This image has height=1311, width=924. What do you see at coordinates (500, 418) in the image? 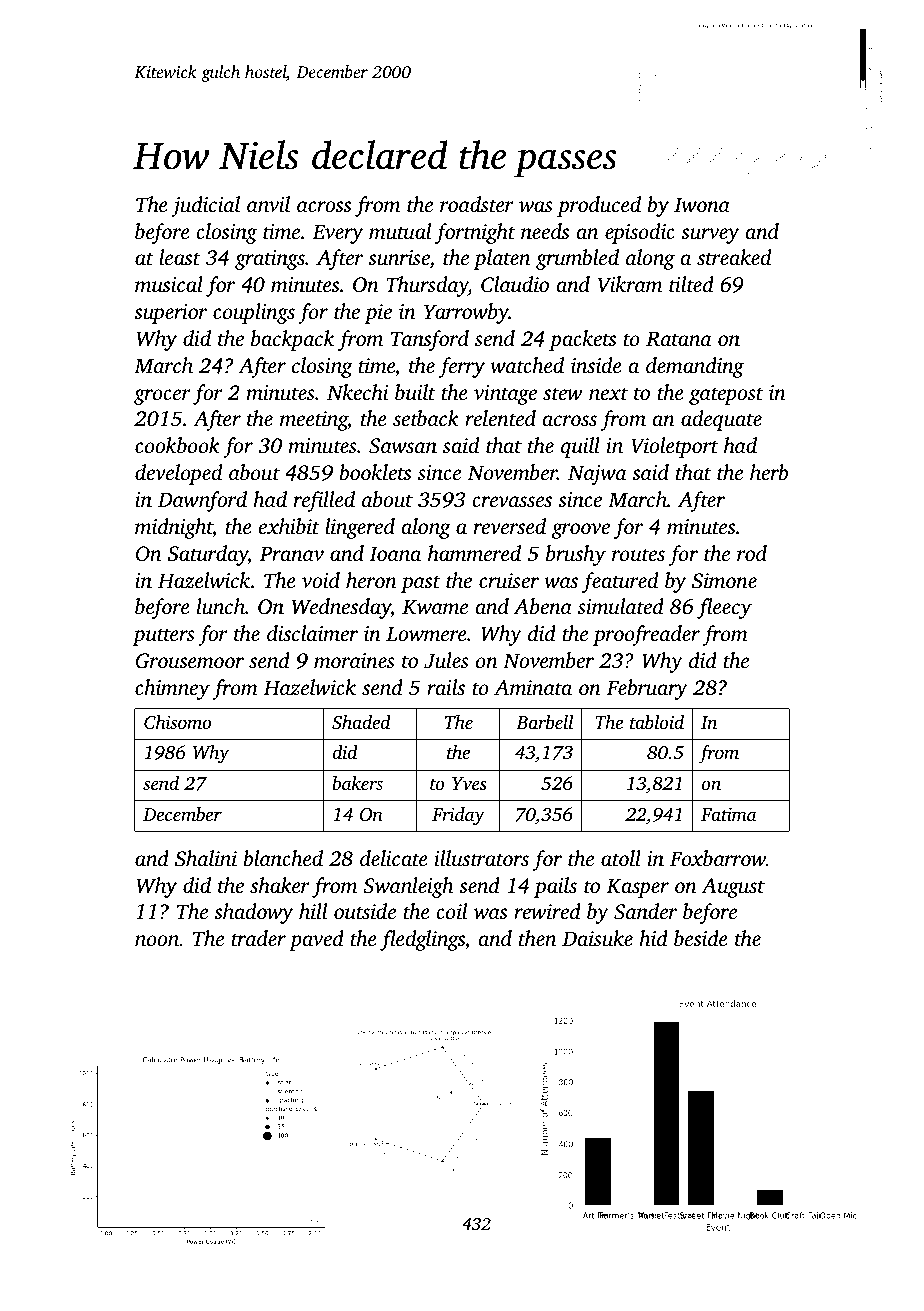
I see `relented` at bounding box center [500, 418].
